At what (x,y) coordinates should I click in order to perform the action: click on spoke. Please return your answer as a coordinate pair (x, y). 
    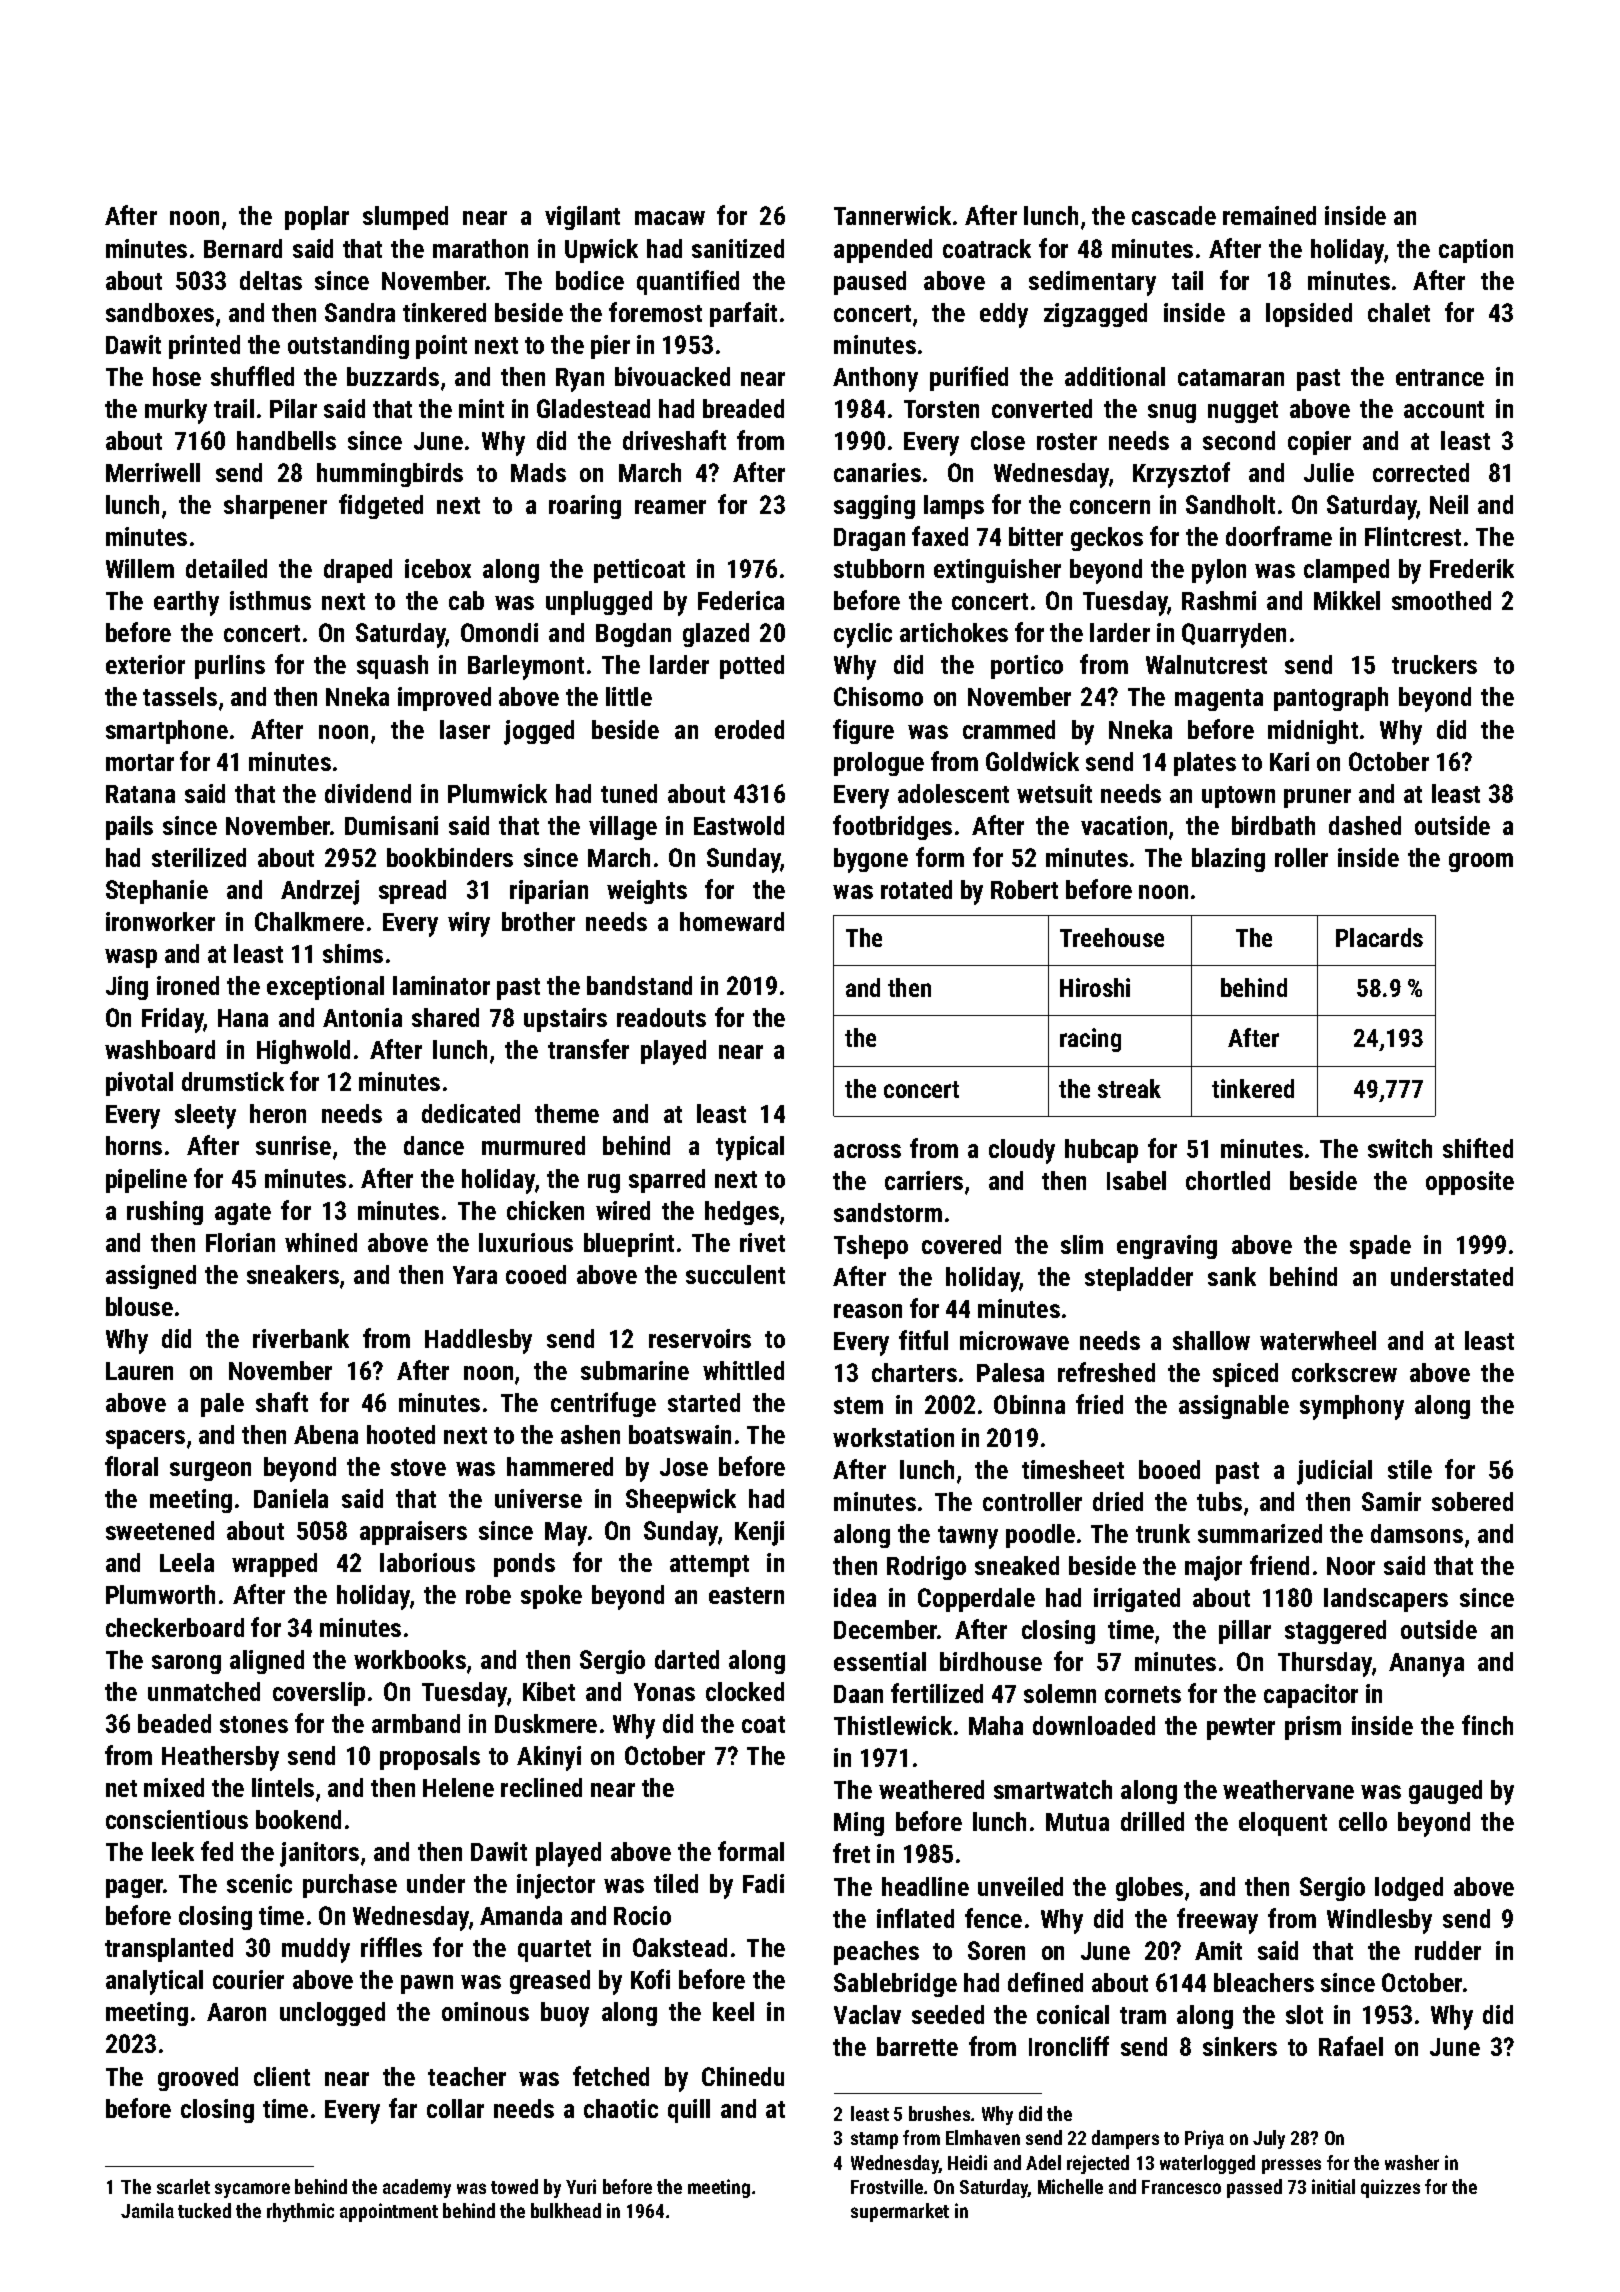
    Looking at the image, I should click on (551, 1597).
